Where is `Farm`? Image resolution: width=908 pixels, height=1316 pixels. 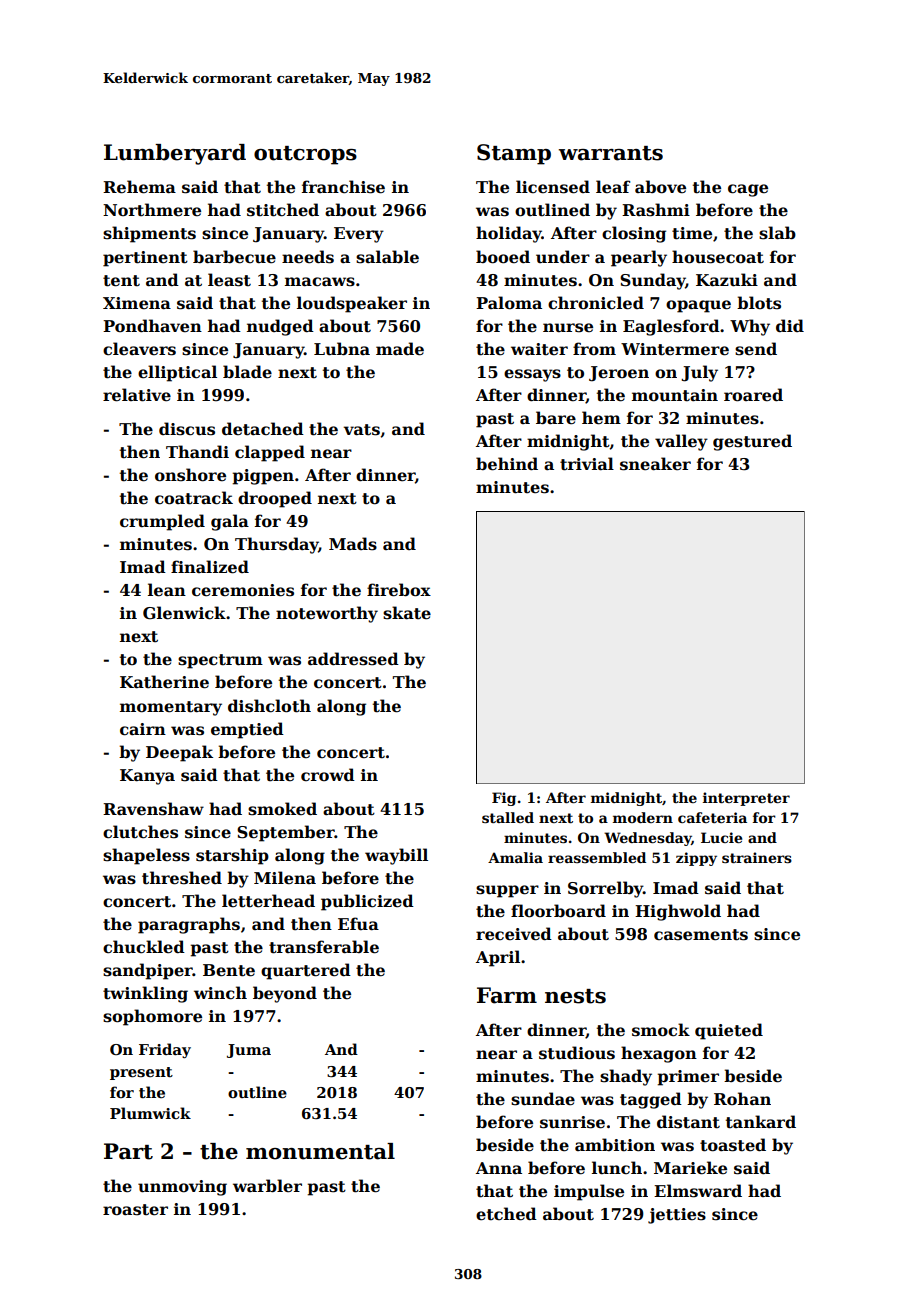 Farm is located at coordinates (507, 995).
